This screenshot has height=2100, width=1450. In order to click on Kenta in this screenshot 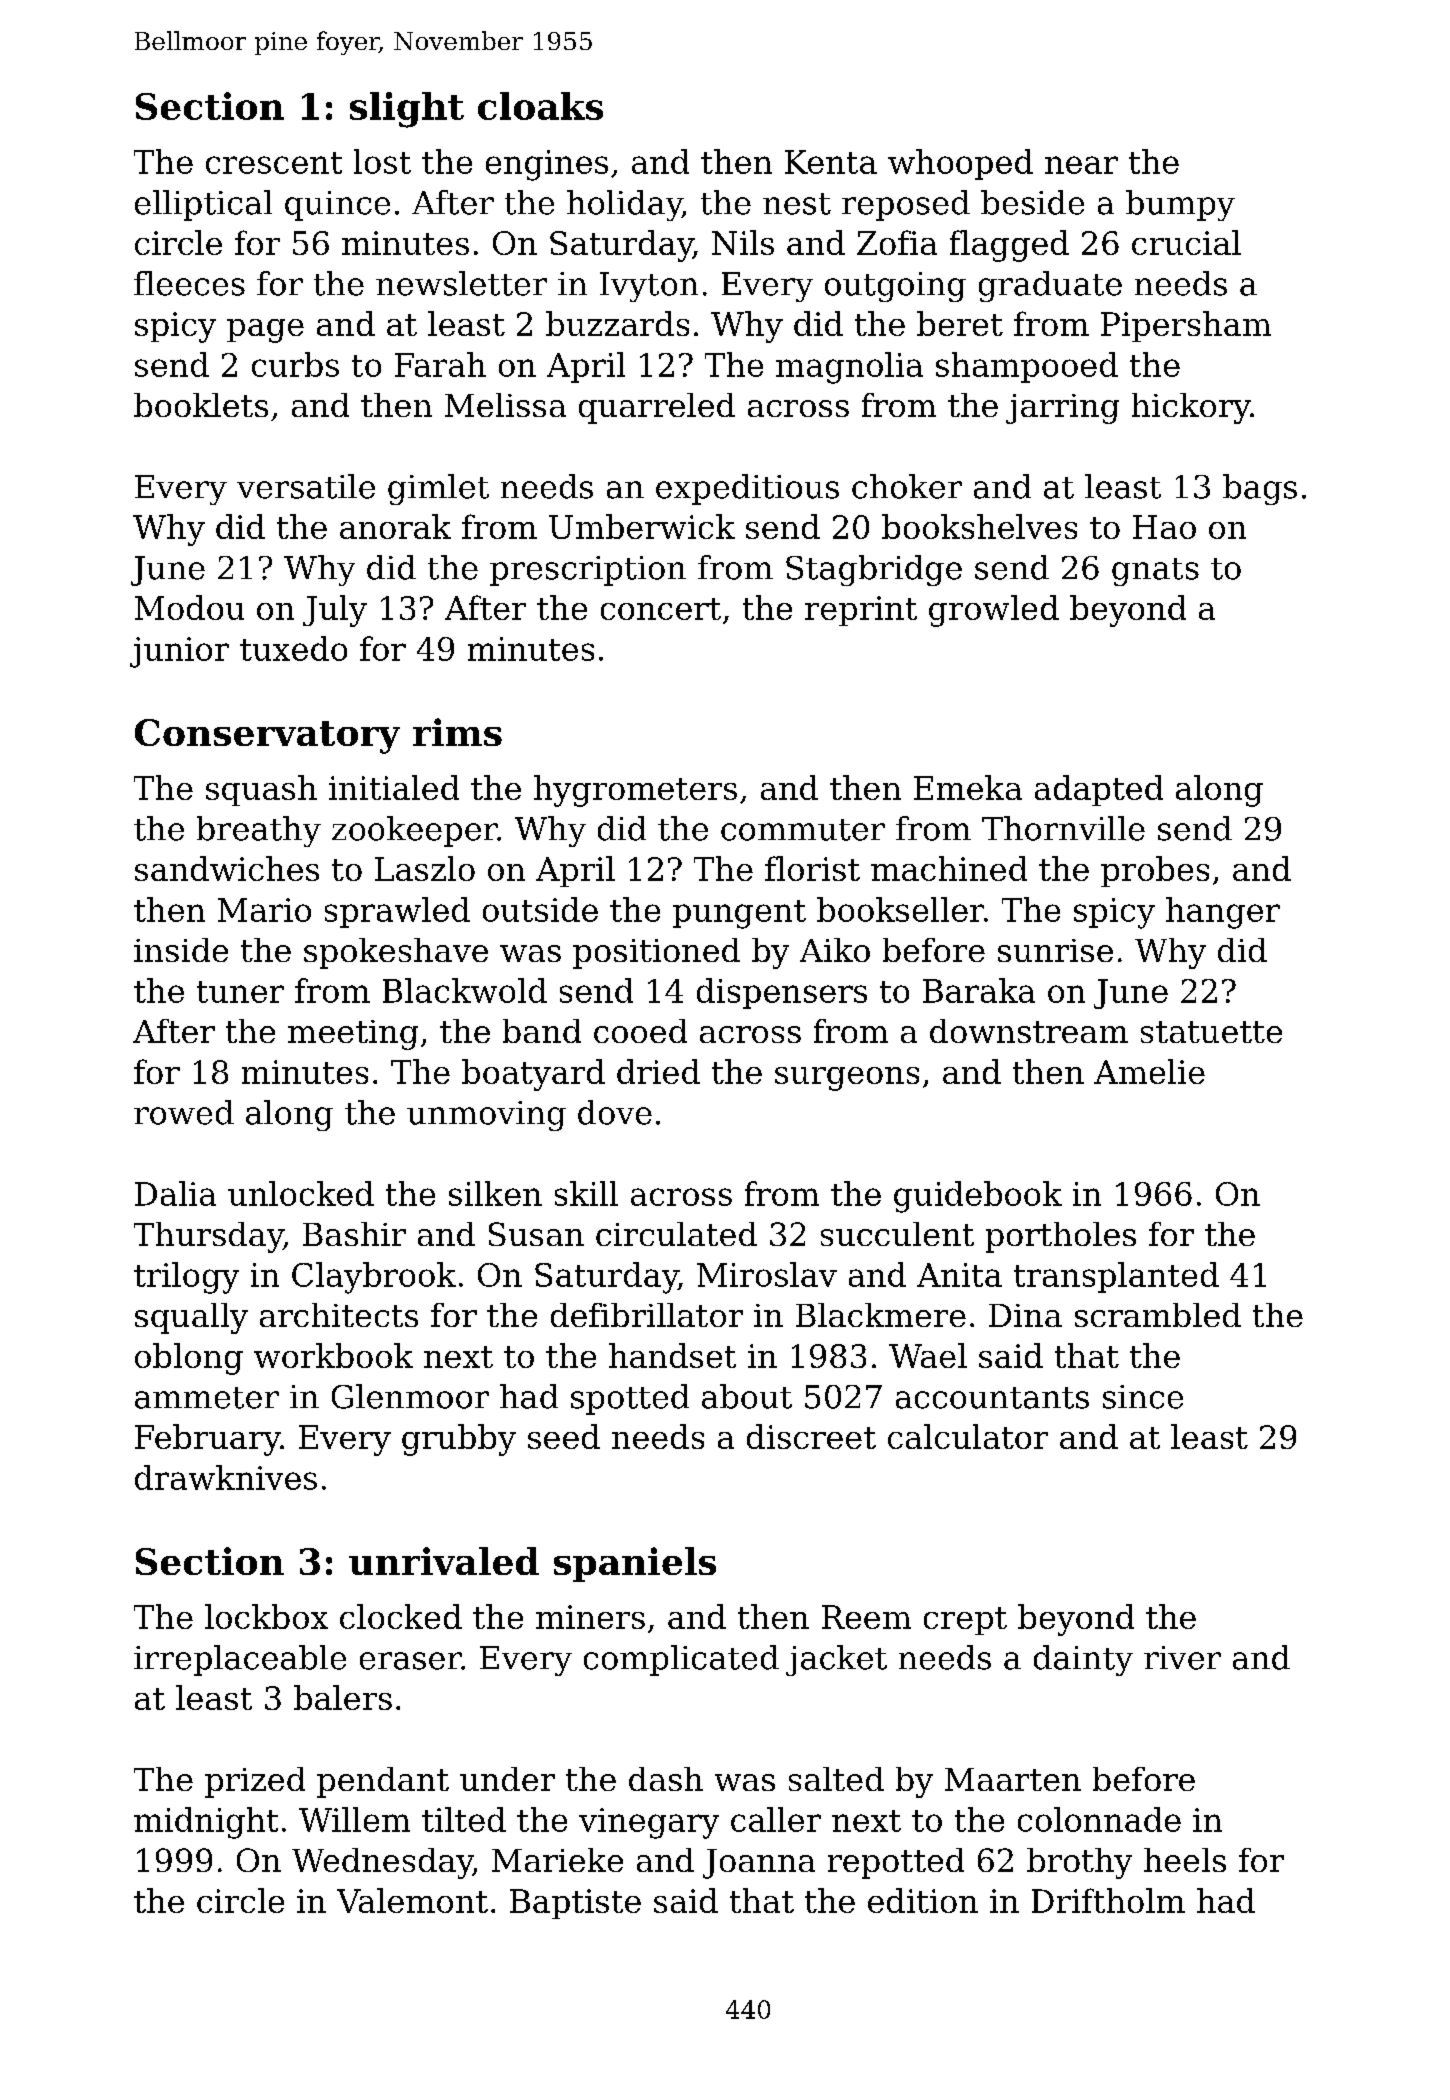, I will do `click(831, 162)`.
